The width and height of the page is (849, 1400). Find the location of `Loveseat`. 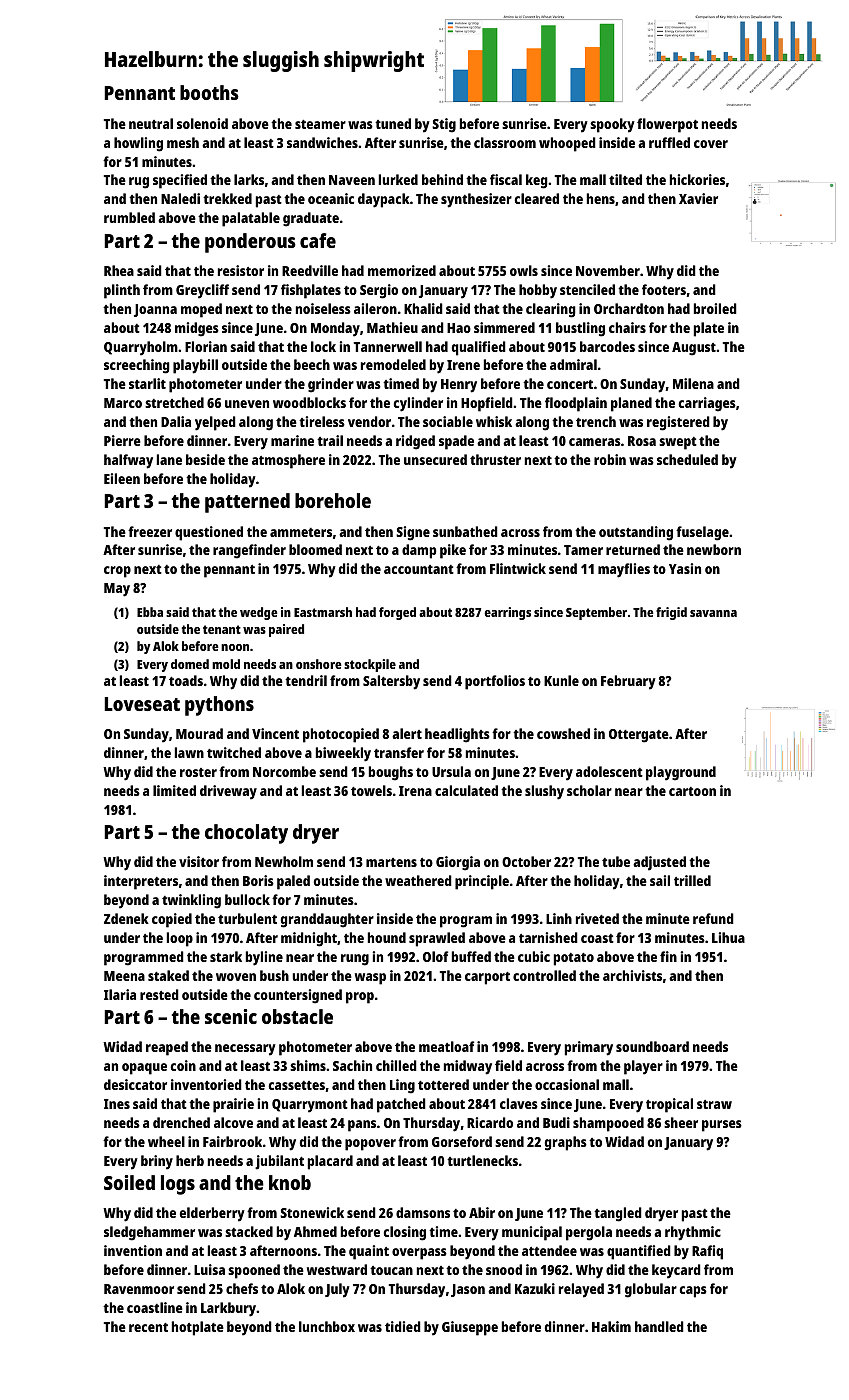

Loveseat is located at coordinates (142, 704).
